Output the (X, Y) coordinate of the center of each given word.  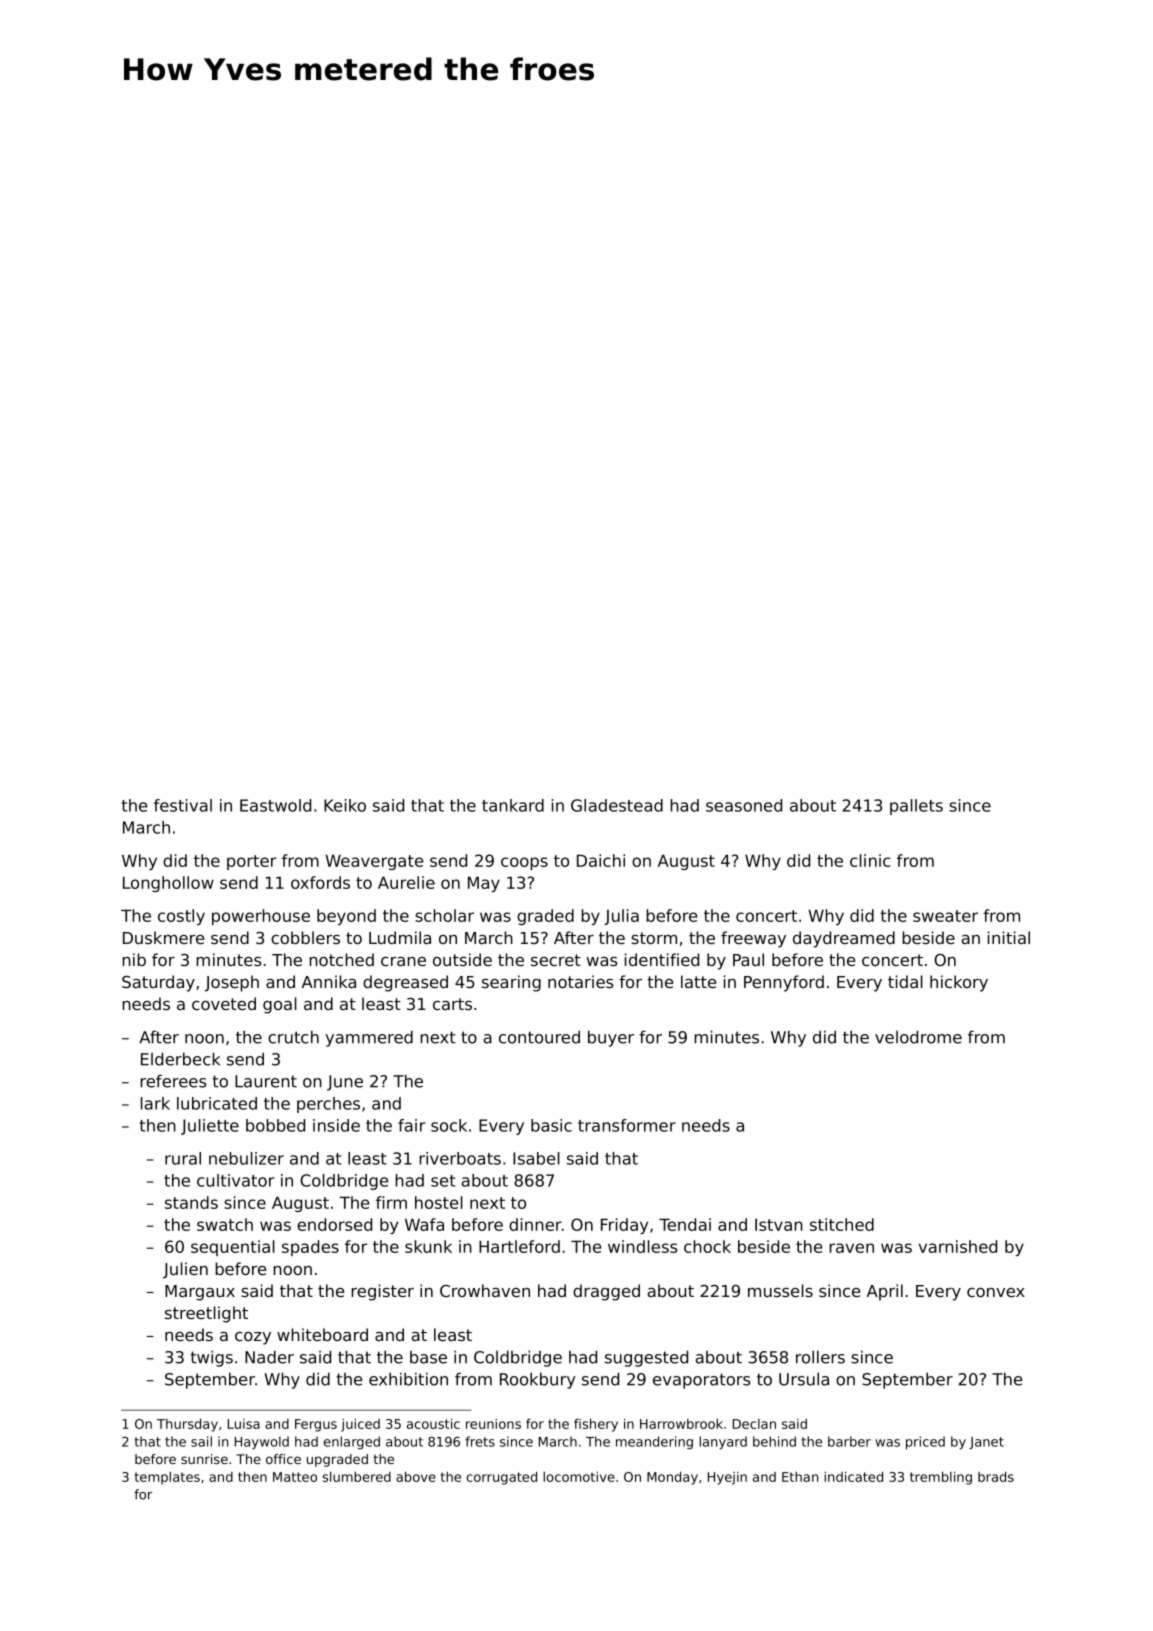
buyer (611, 1038)
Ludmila (400, 937)
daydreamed (844, 939)
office (283, 1459)
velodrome (918, 1037)
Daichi (601, 860)
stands (191, 1202)
